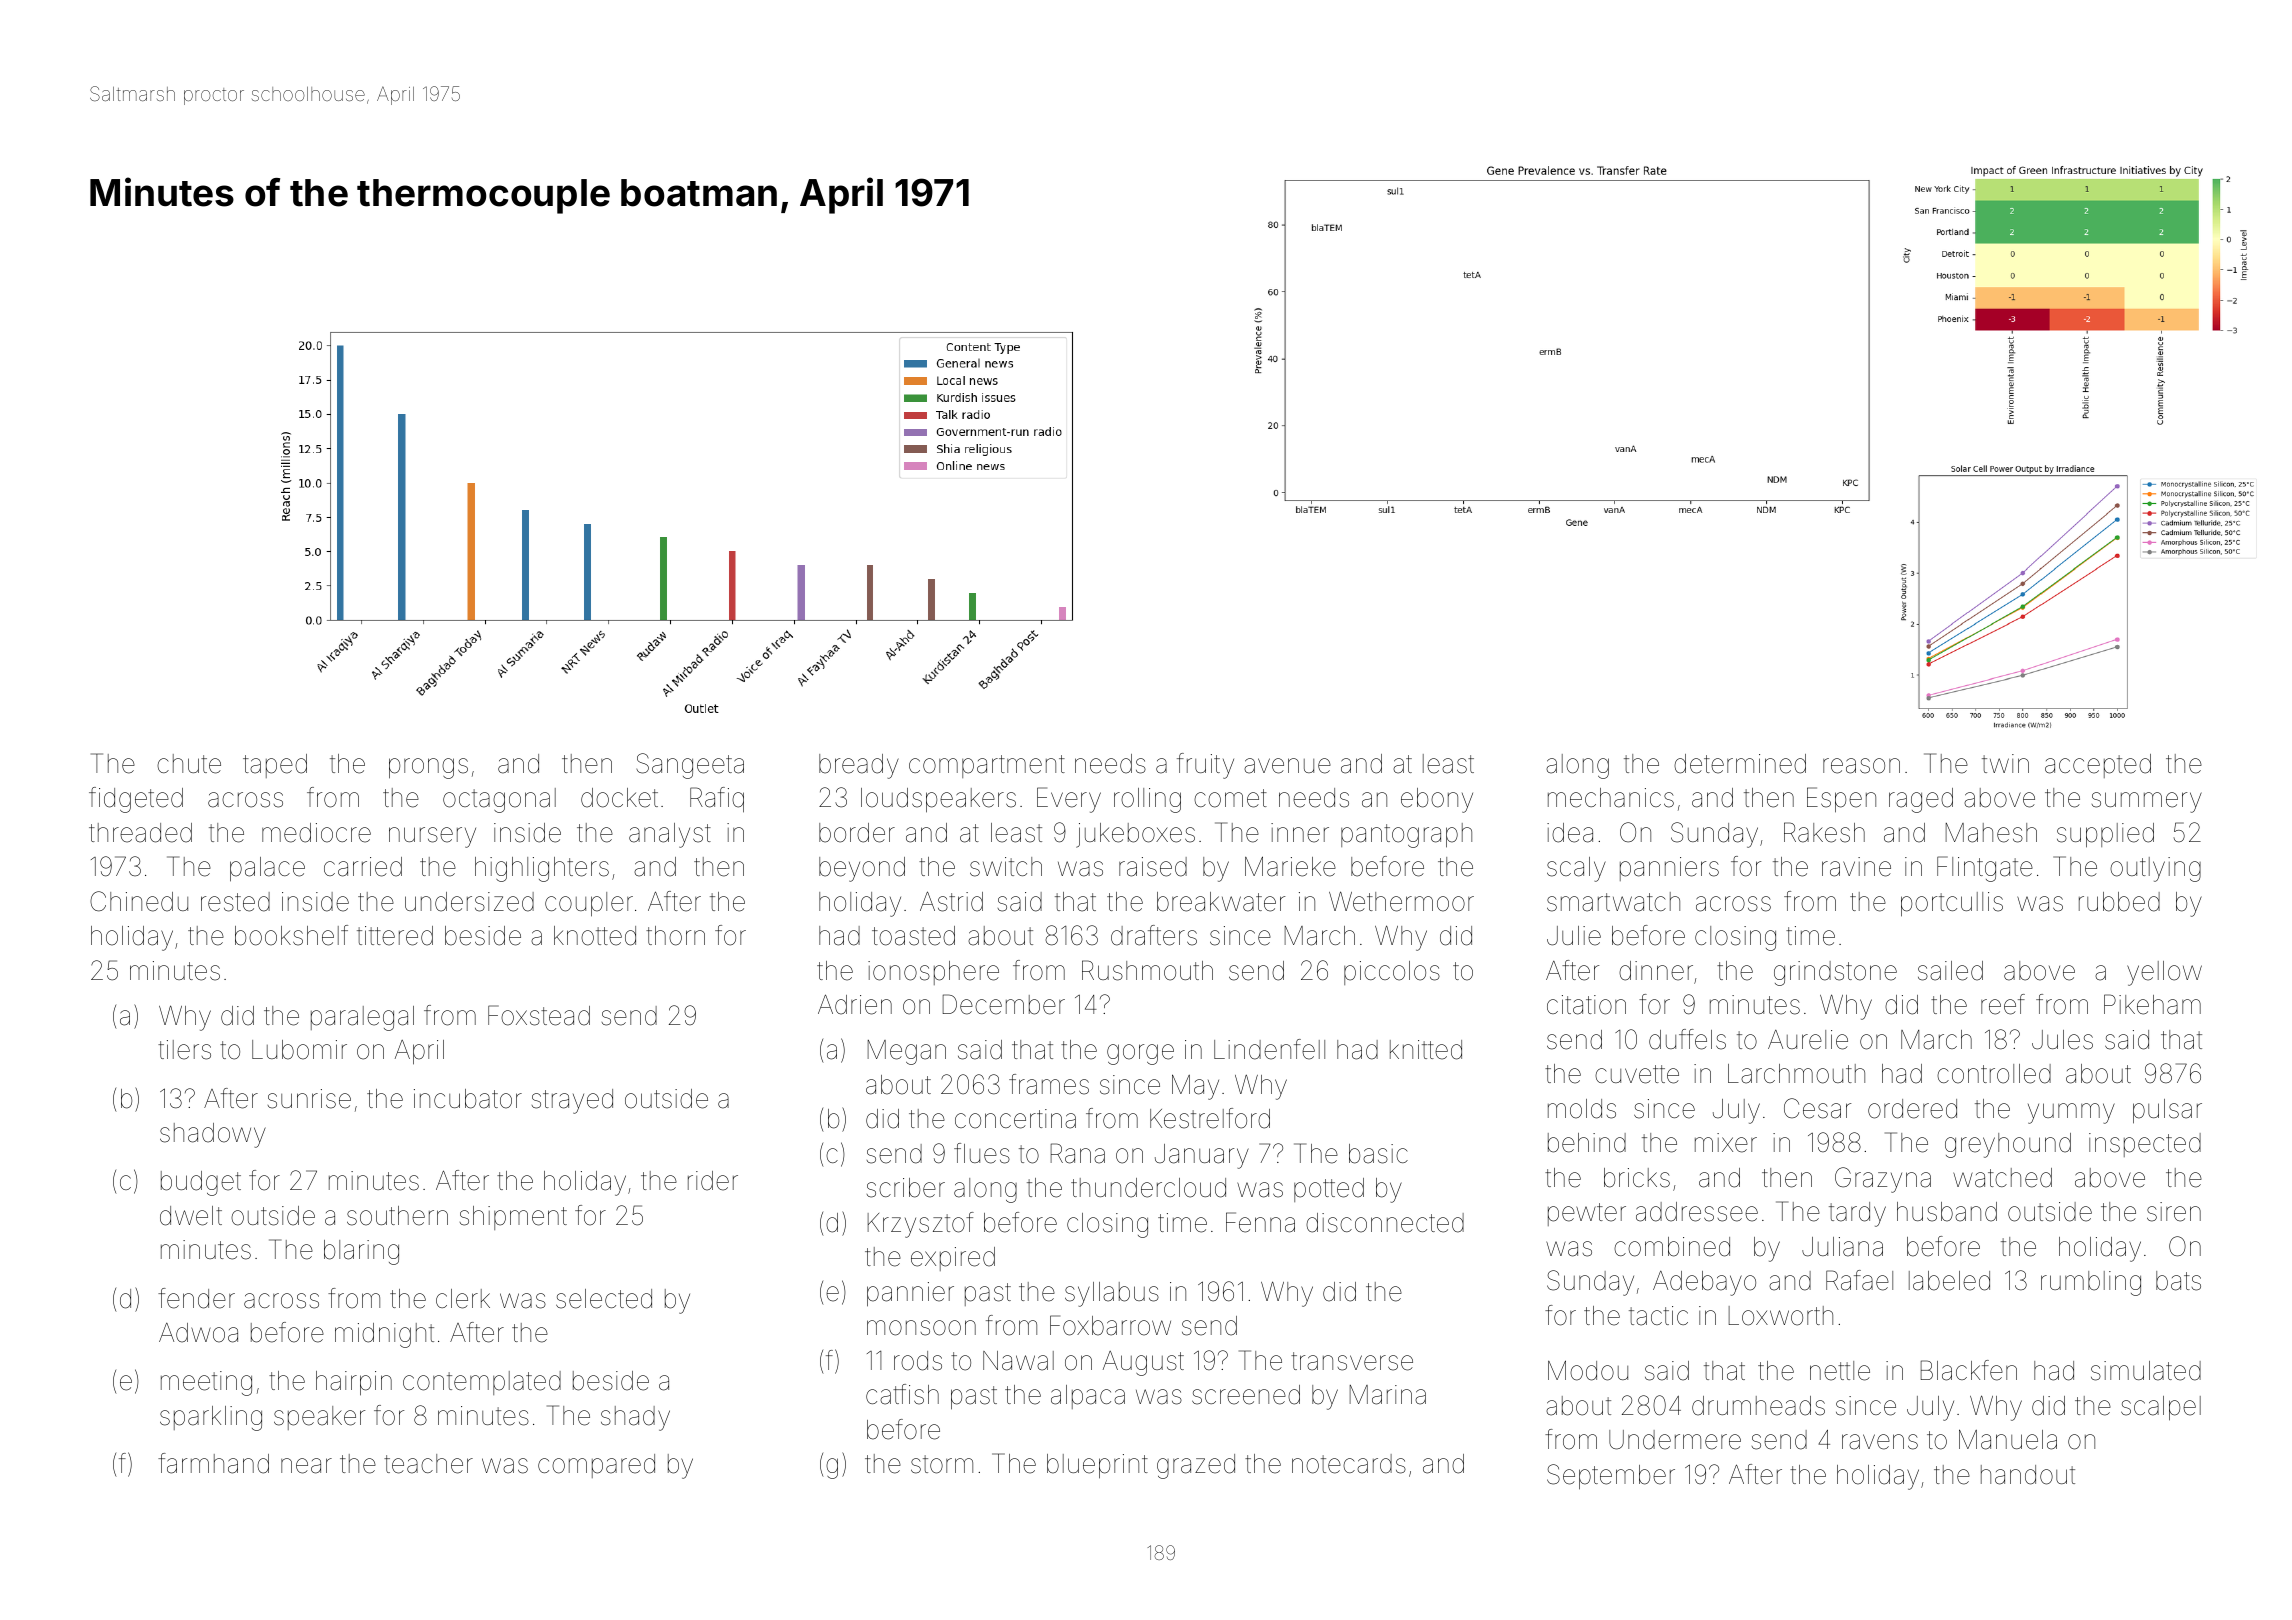 The height and width of the screenshot is (1620, 2292). Describe the element at coordinates (596, 1466) in the screenshot. I see `compared` at that location.
